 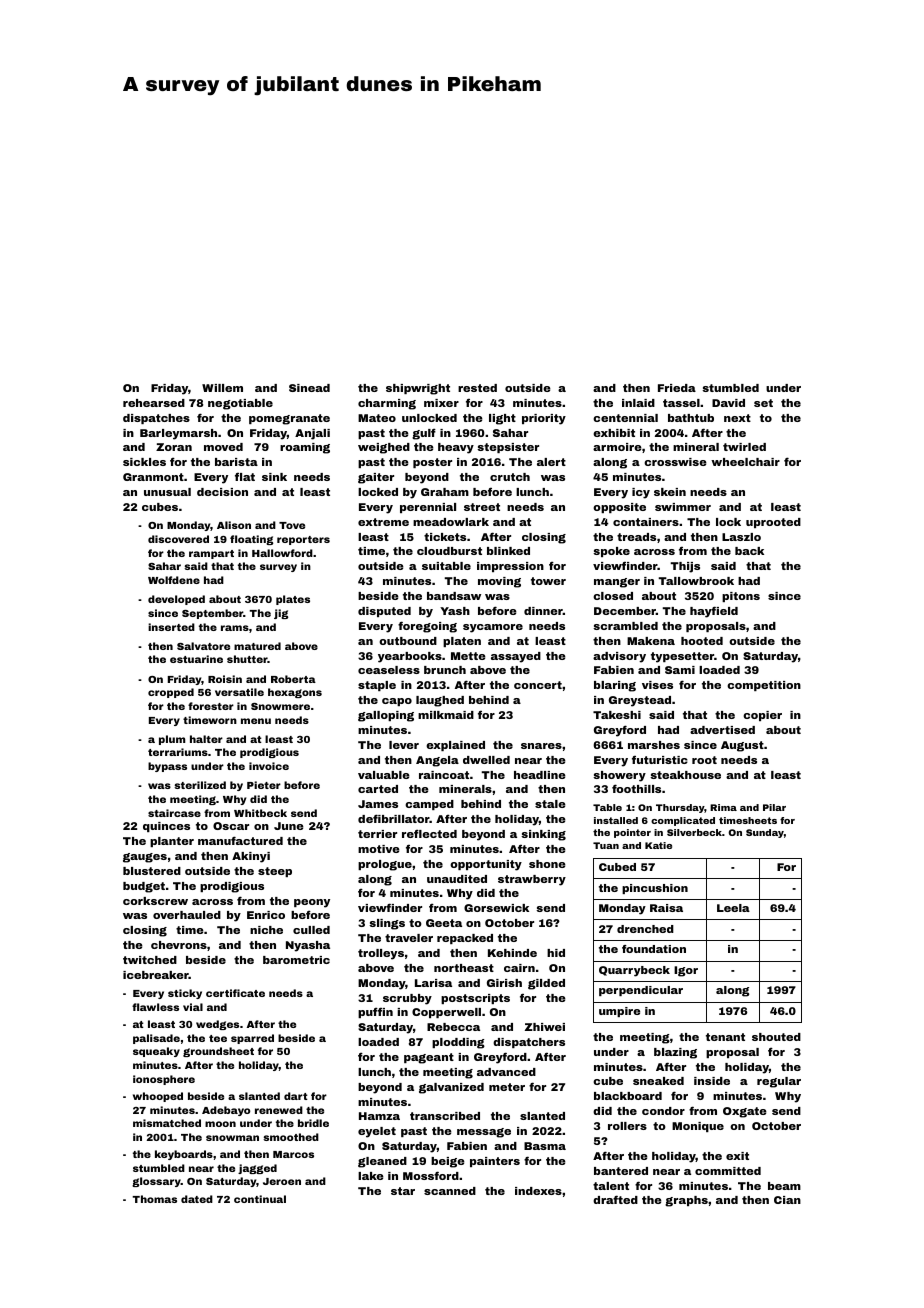 What do you see at coordinates (543, 611) in the page?
I see `dinner` at bounding box center [543, 611].
